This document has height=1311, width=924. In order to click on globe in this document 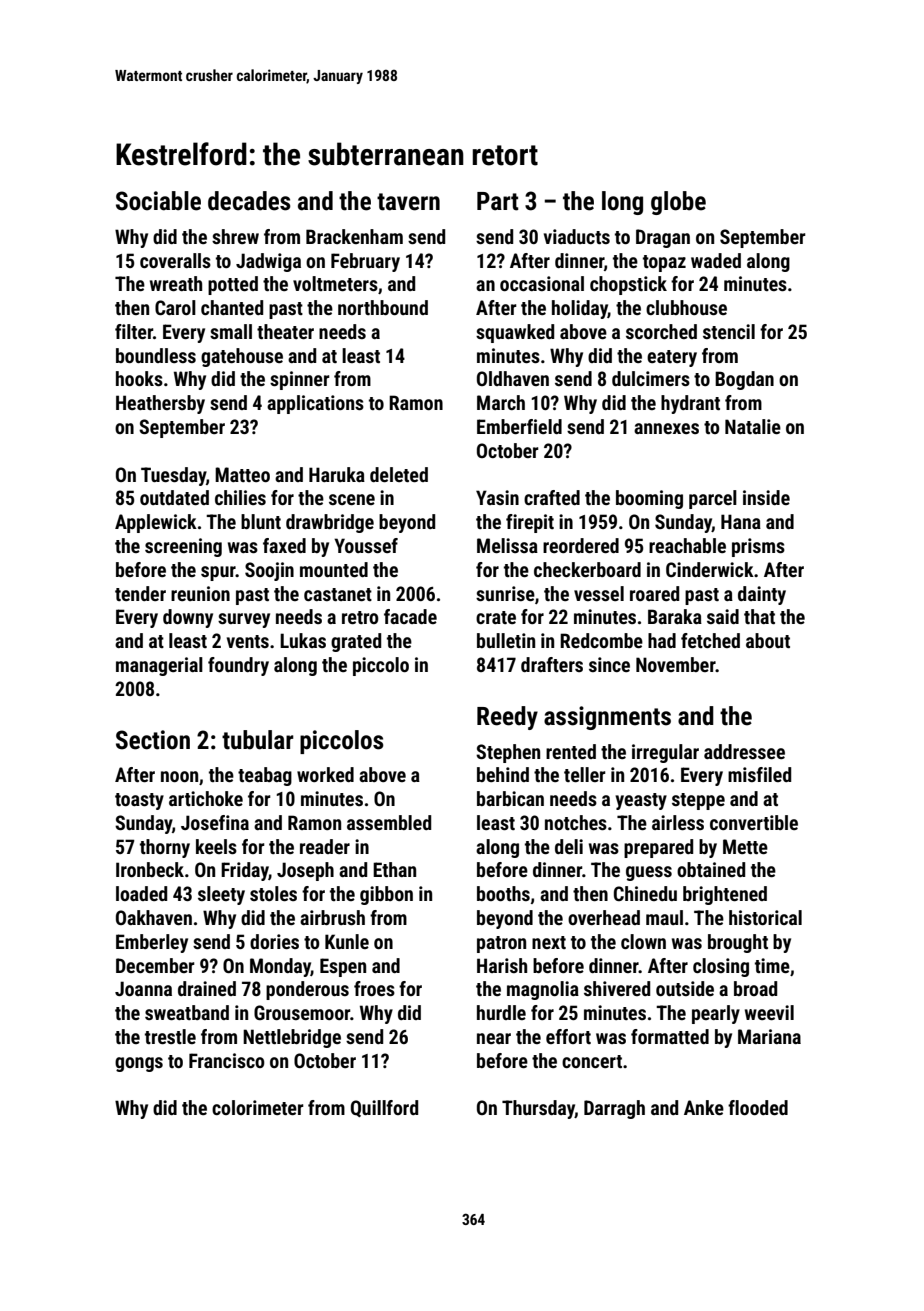, I will do `click(678, 203)`.
